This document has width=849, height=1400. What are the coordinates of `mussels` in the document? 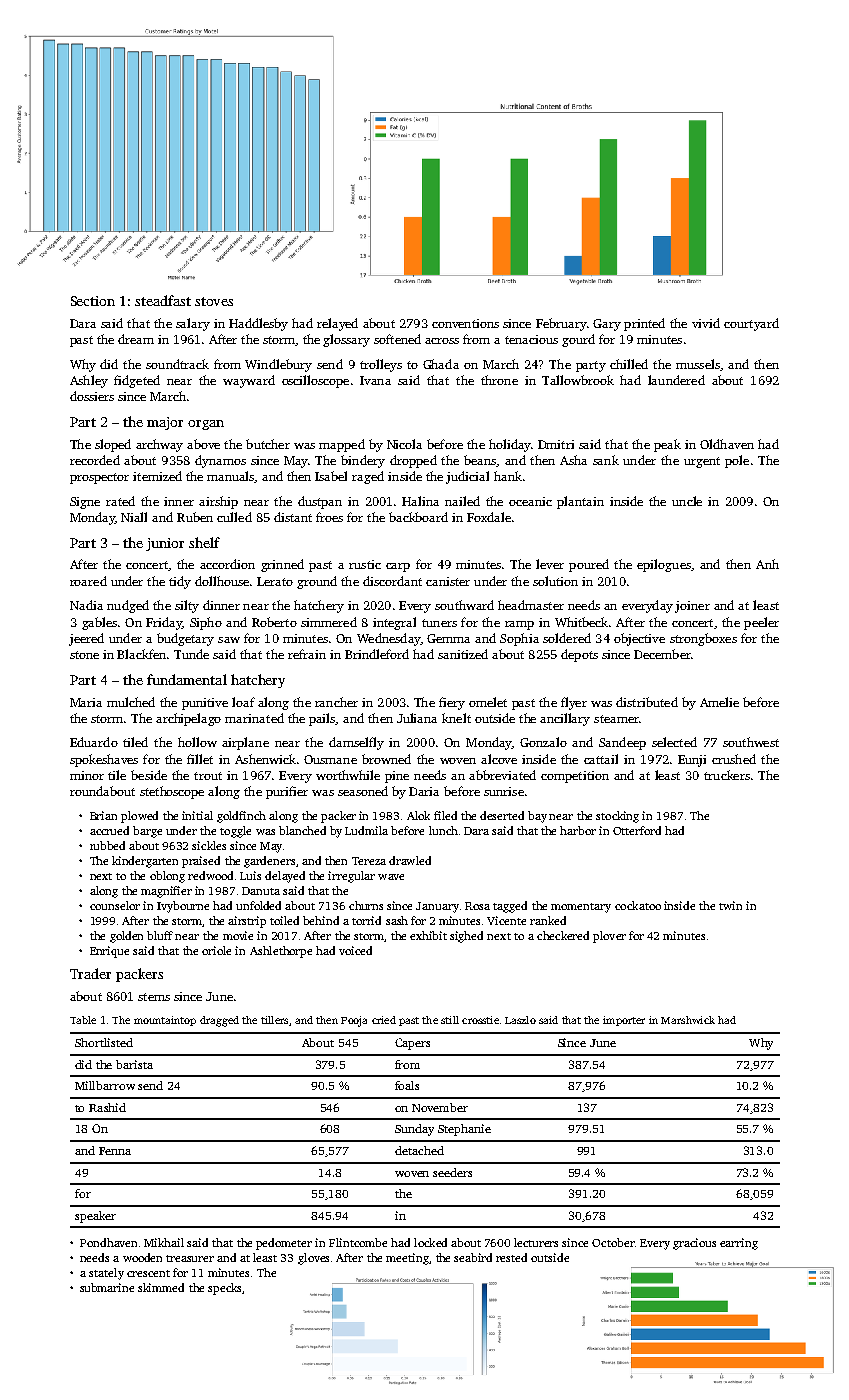 It's located at (698, 364).
